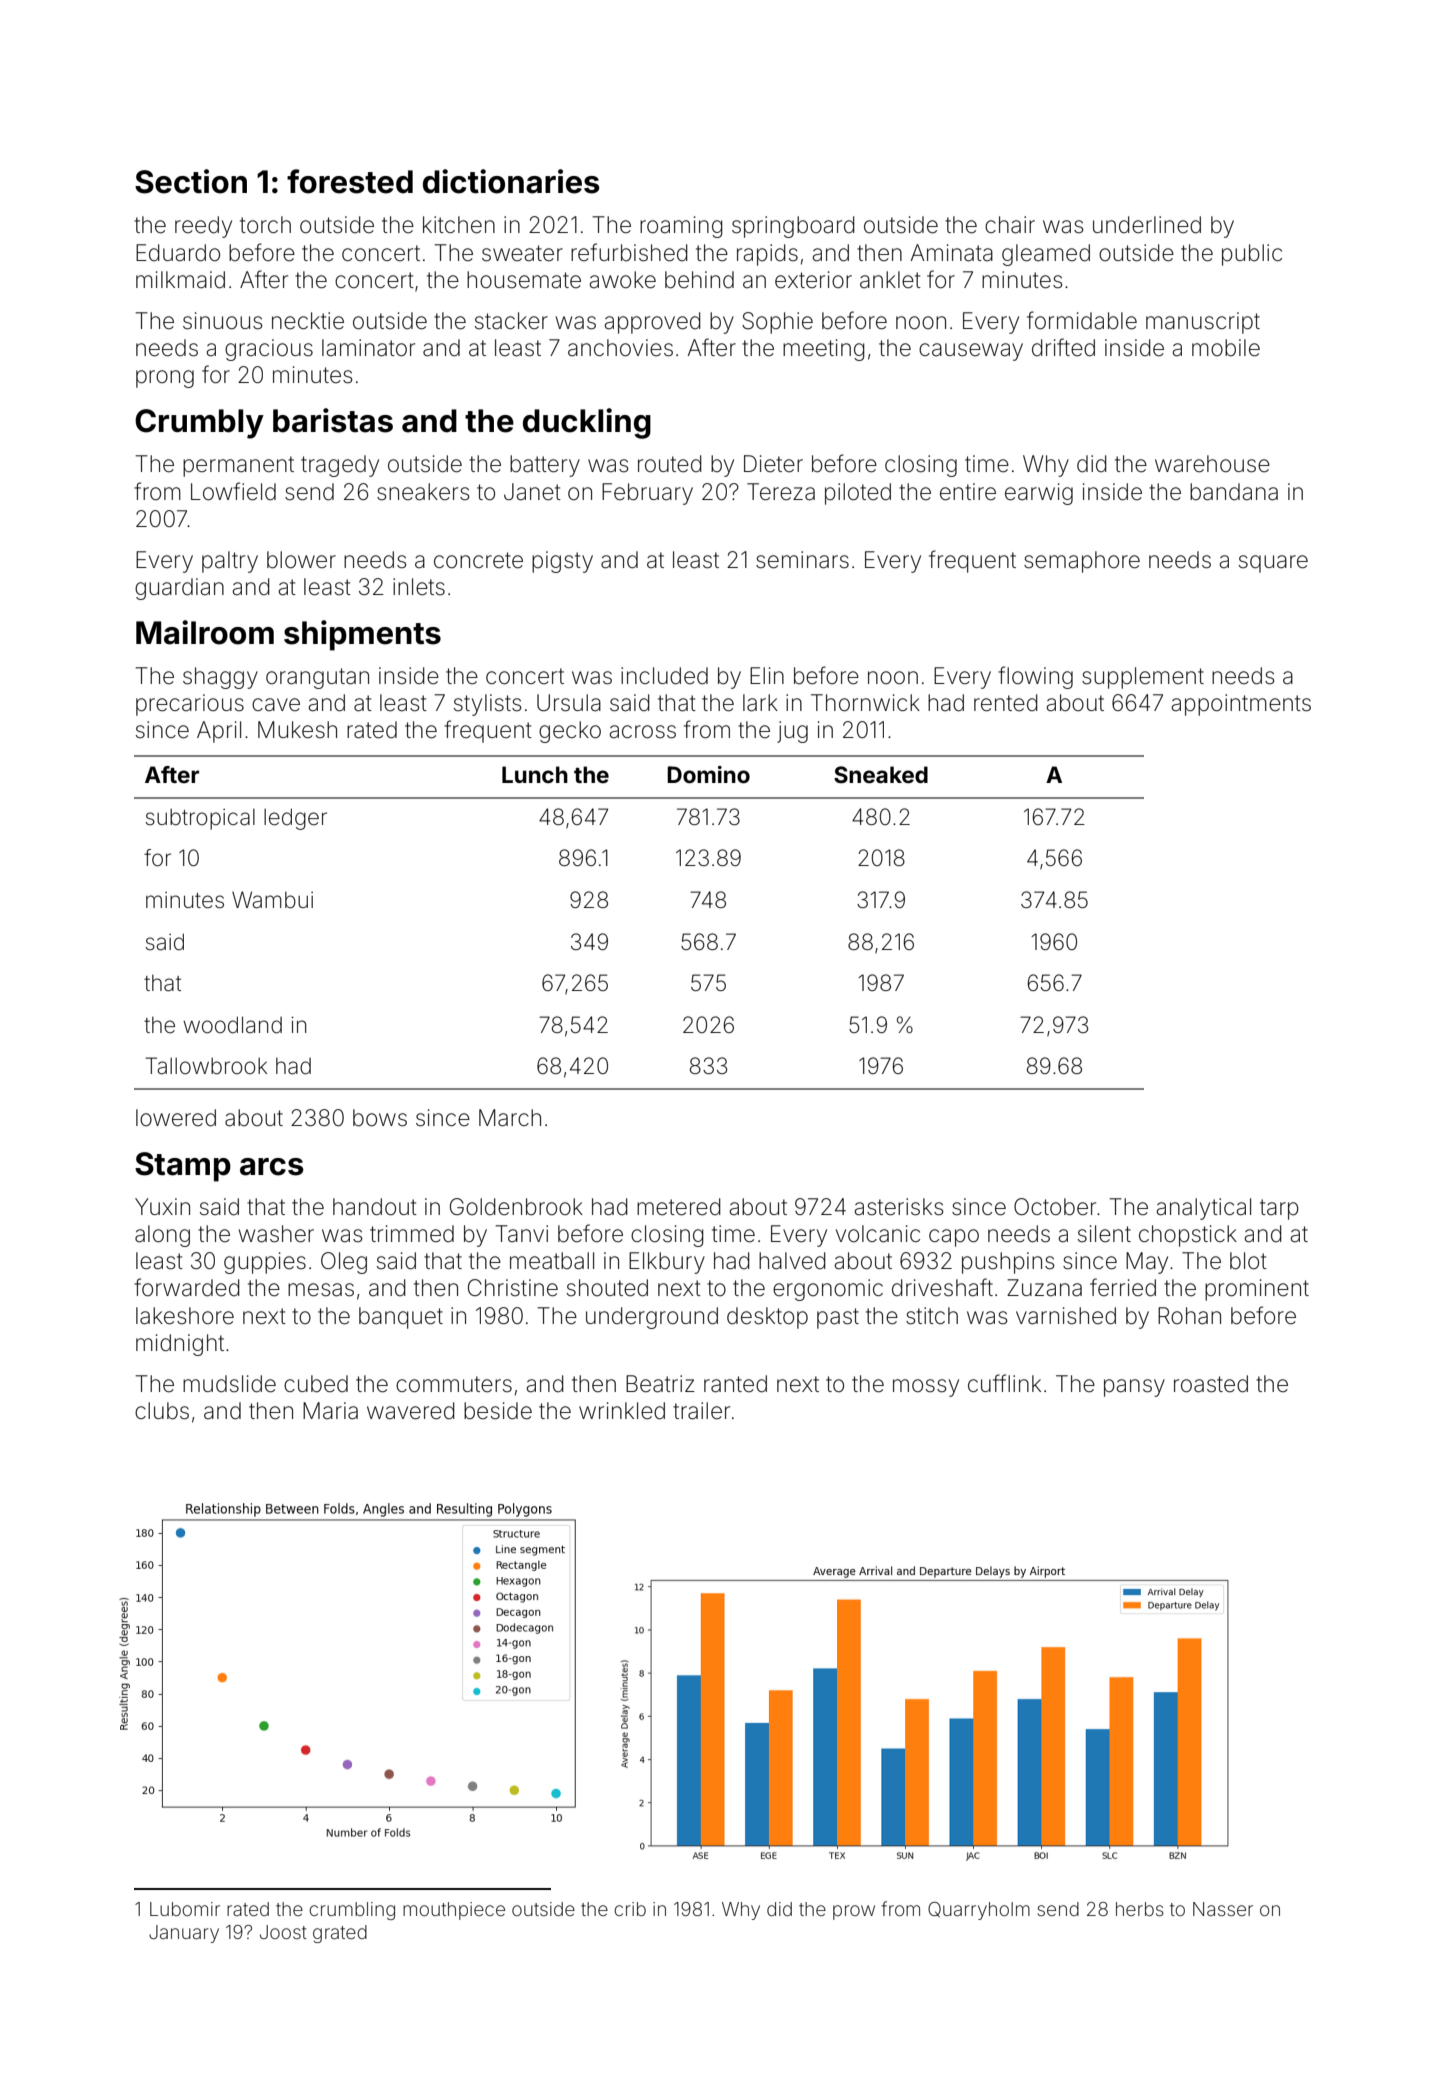 This screenshot has width=1450, height=2100. What do you see at coordinates (535, 774) in the screenshot?
I see `Lunch` at bounding box center [535, 774].
